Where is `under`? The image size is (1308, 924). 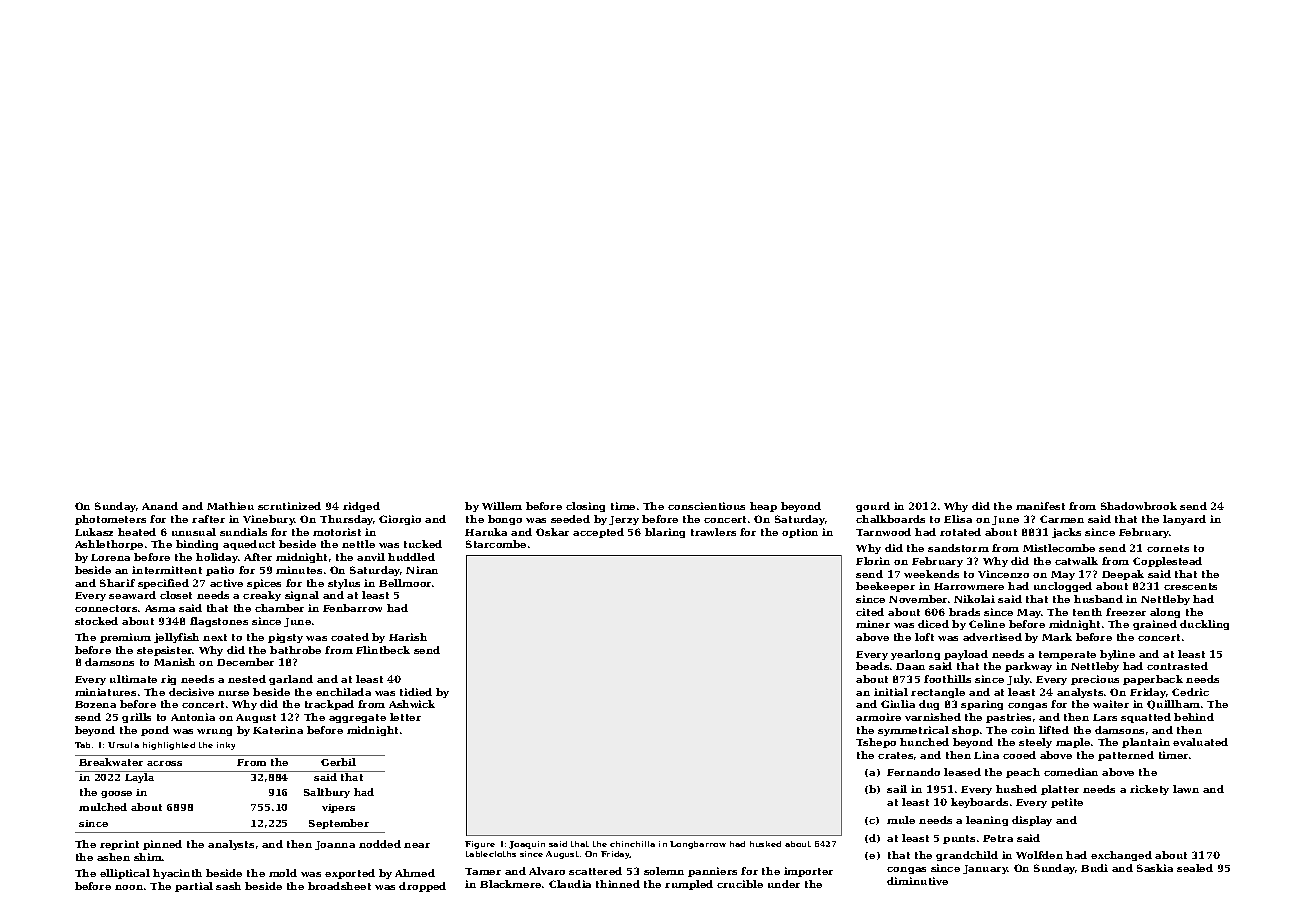 under is located at coordinates (784, 884).
